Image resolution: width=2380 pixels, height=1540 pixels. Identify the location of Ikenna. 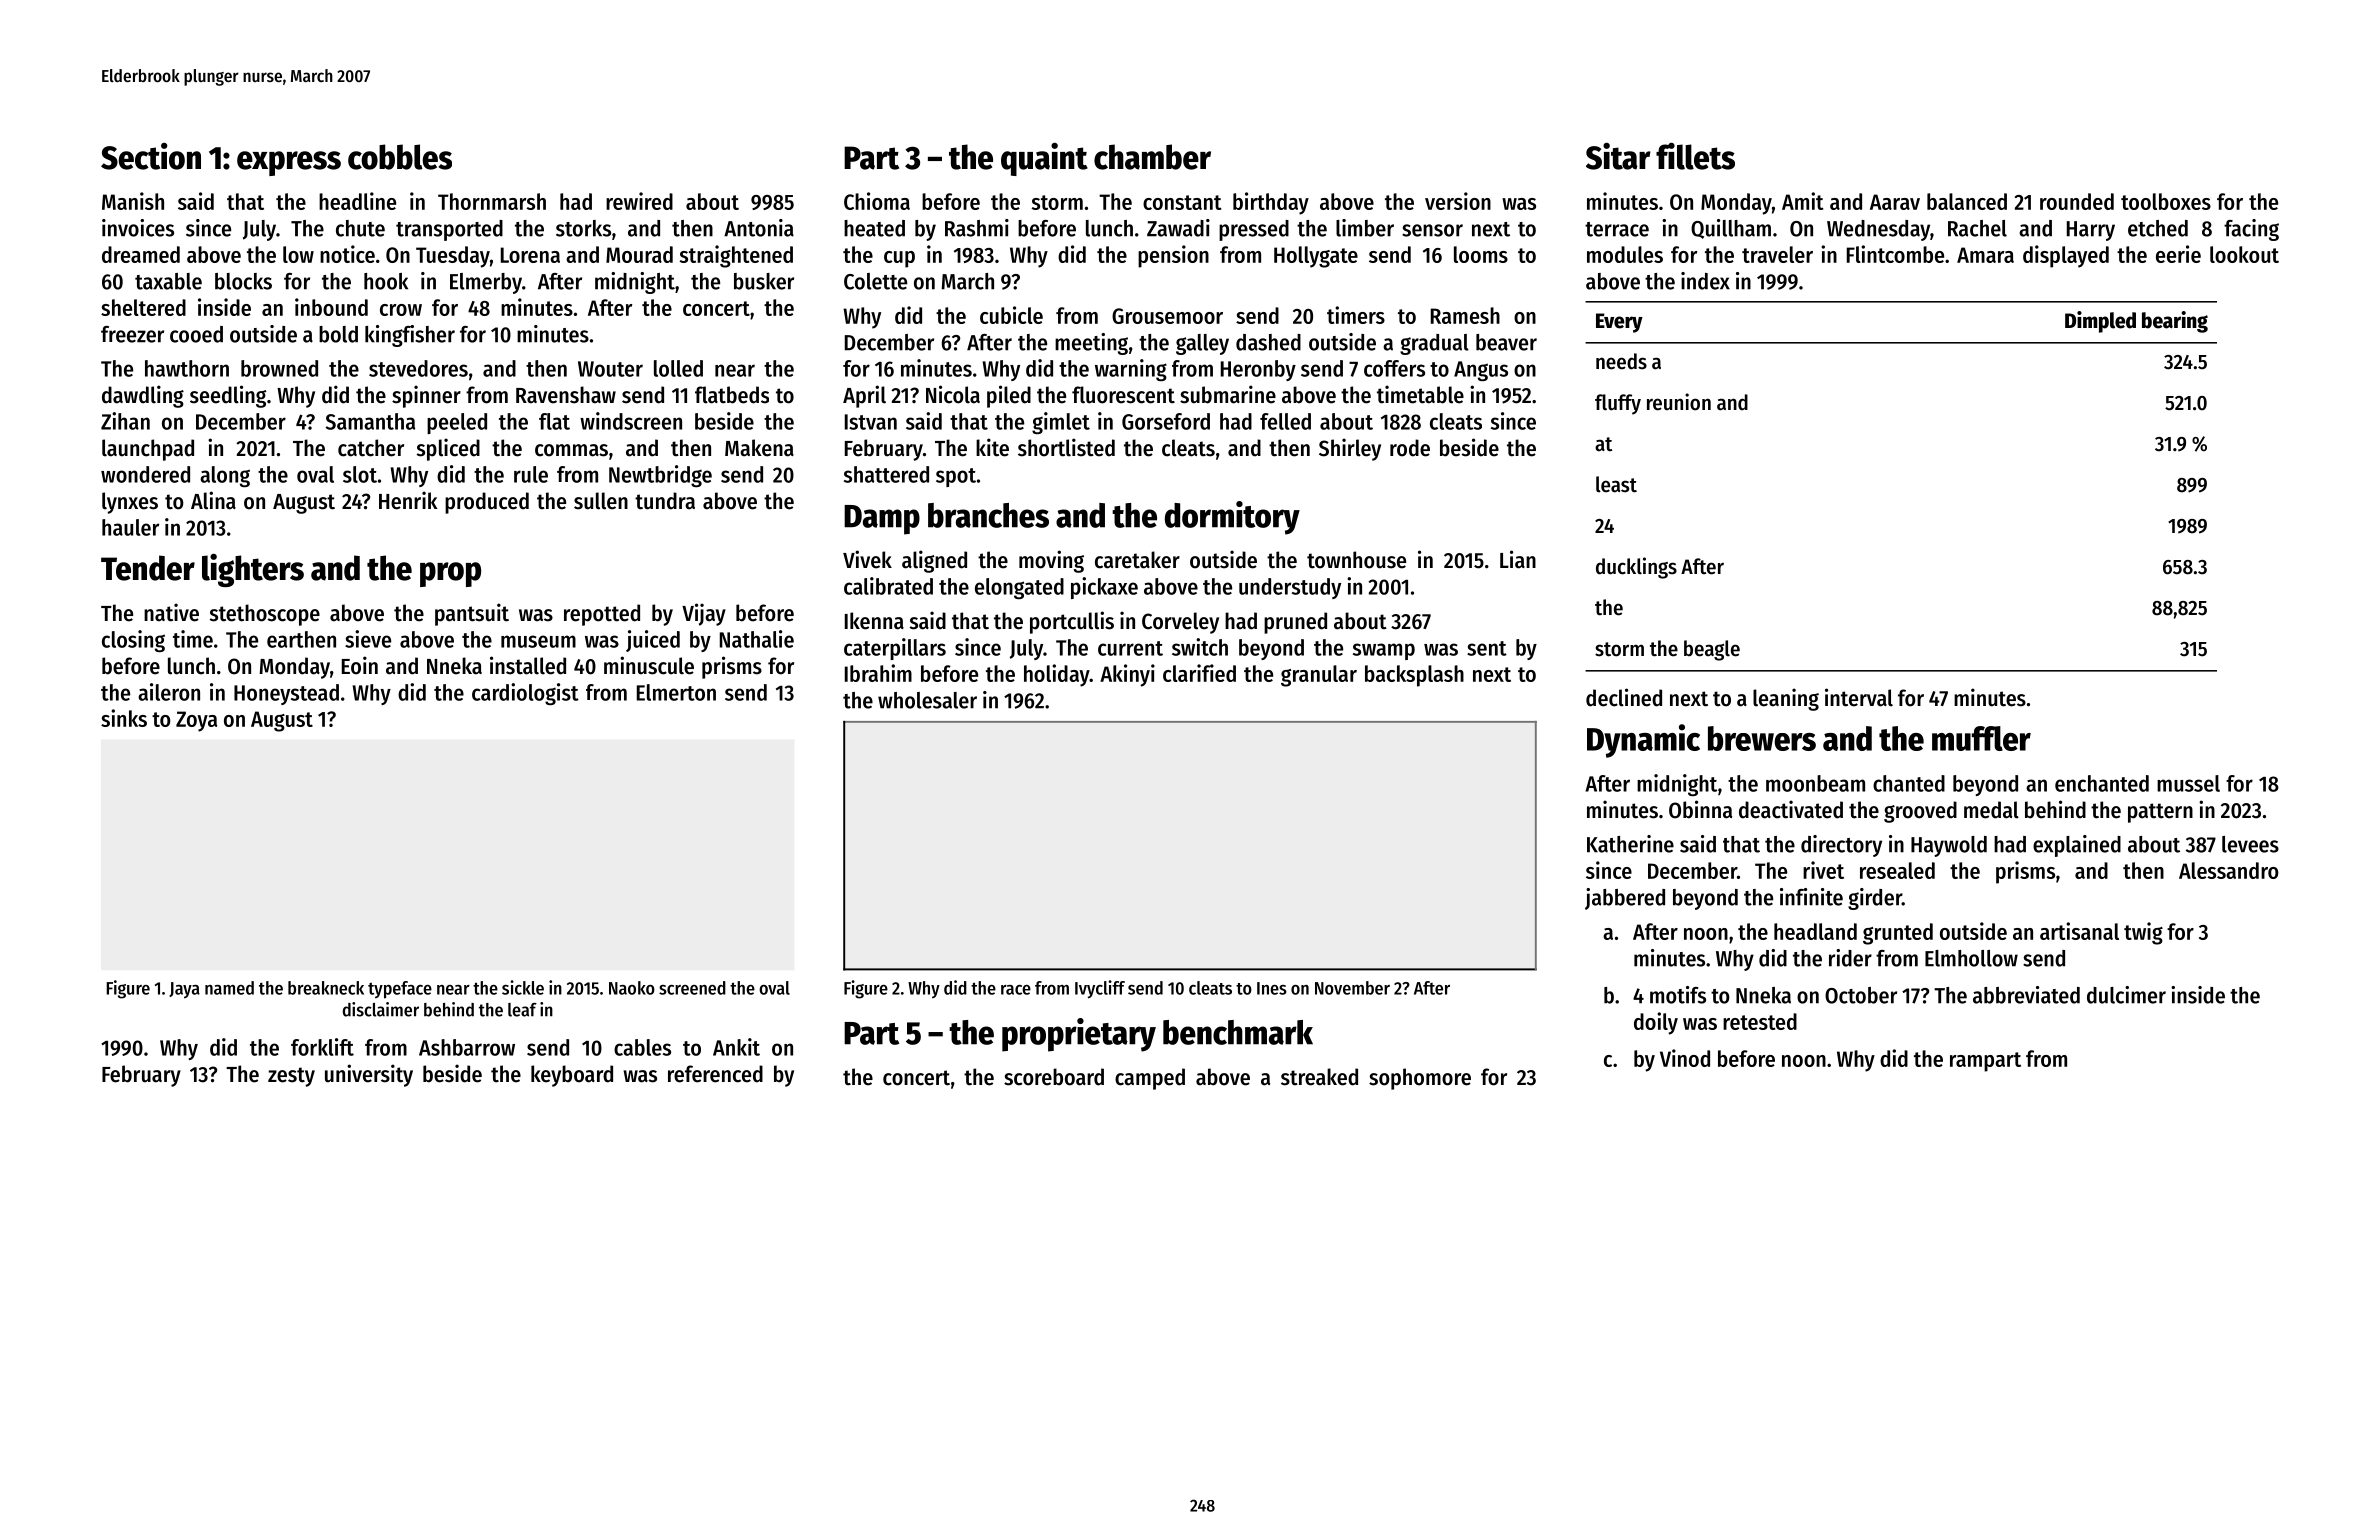
(874, 621).
